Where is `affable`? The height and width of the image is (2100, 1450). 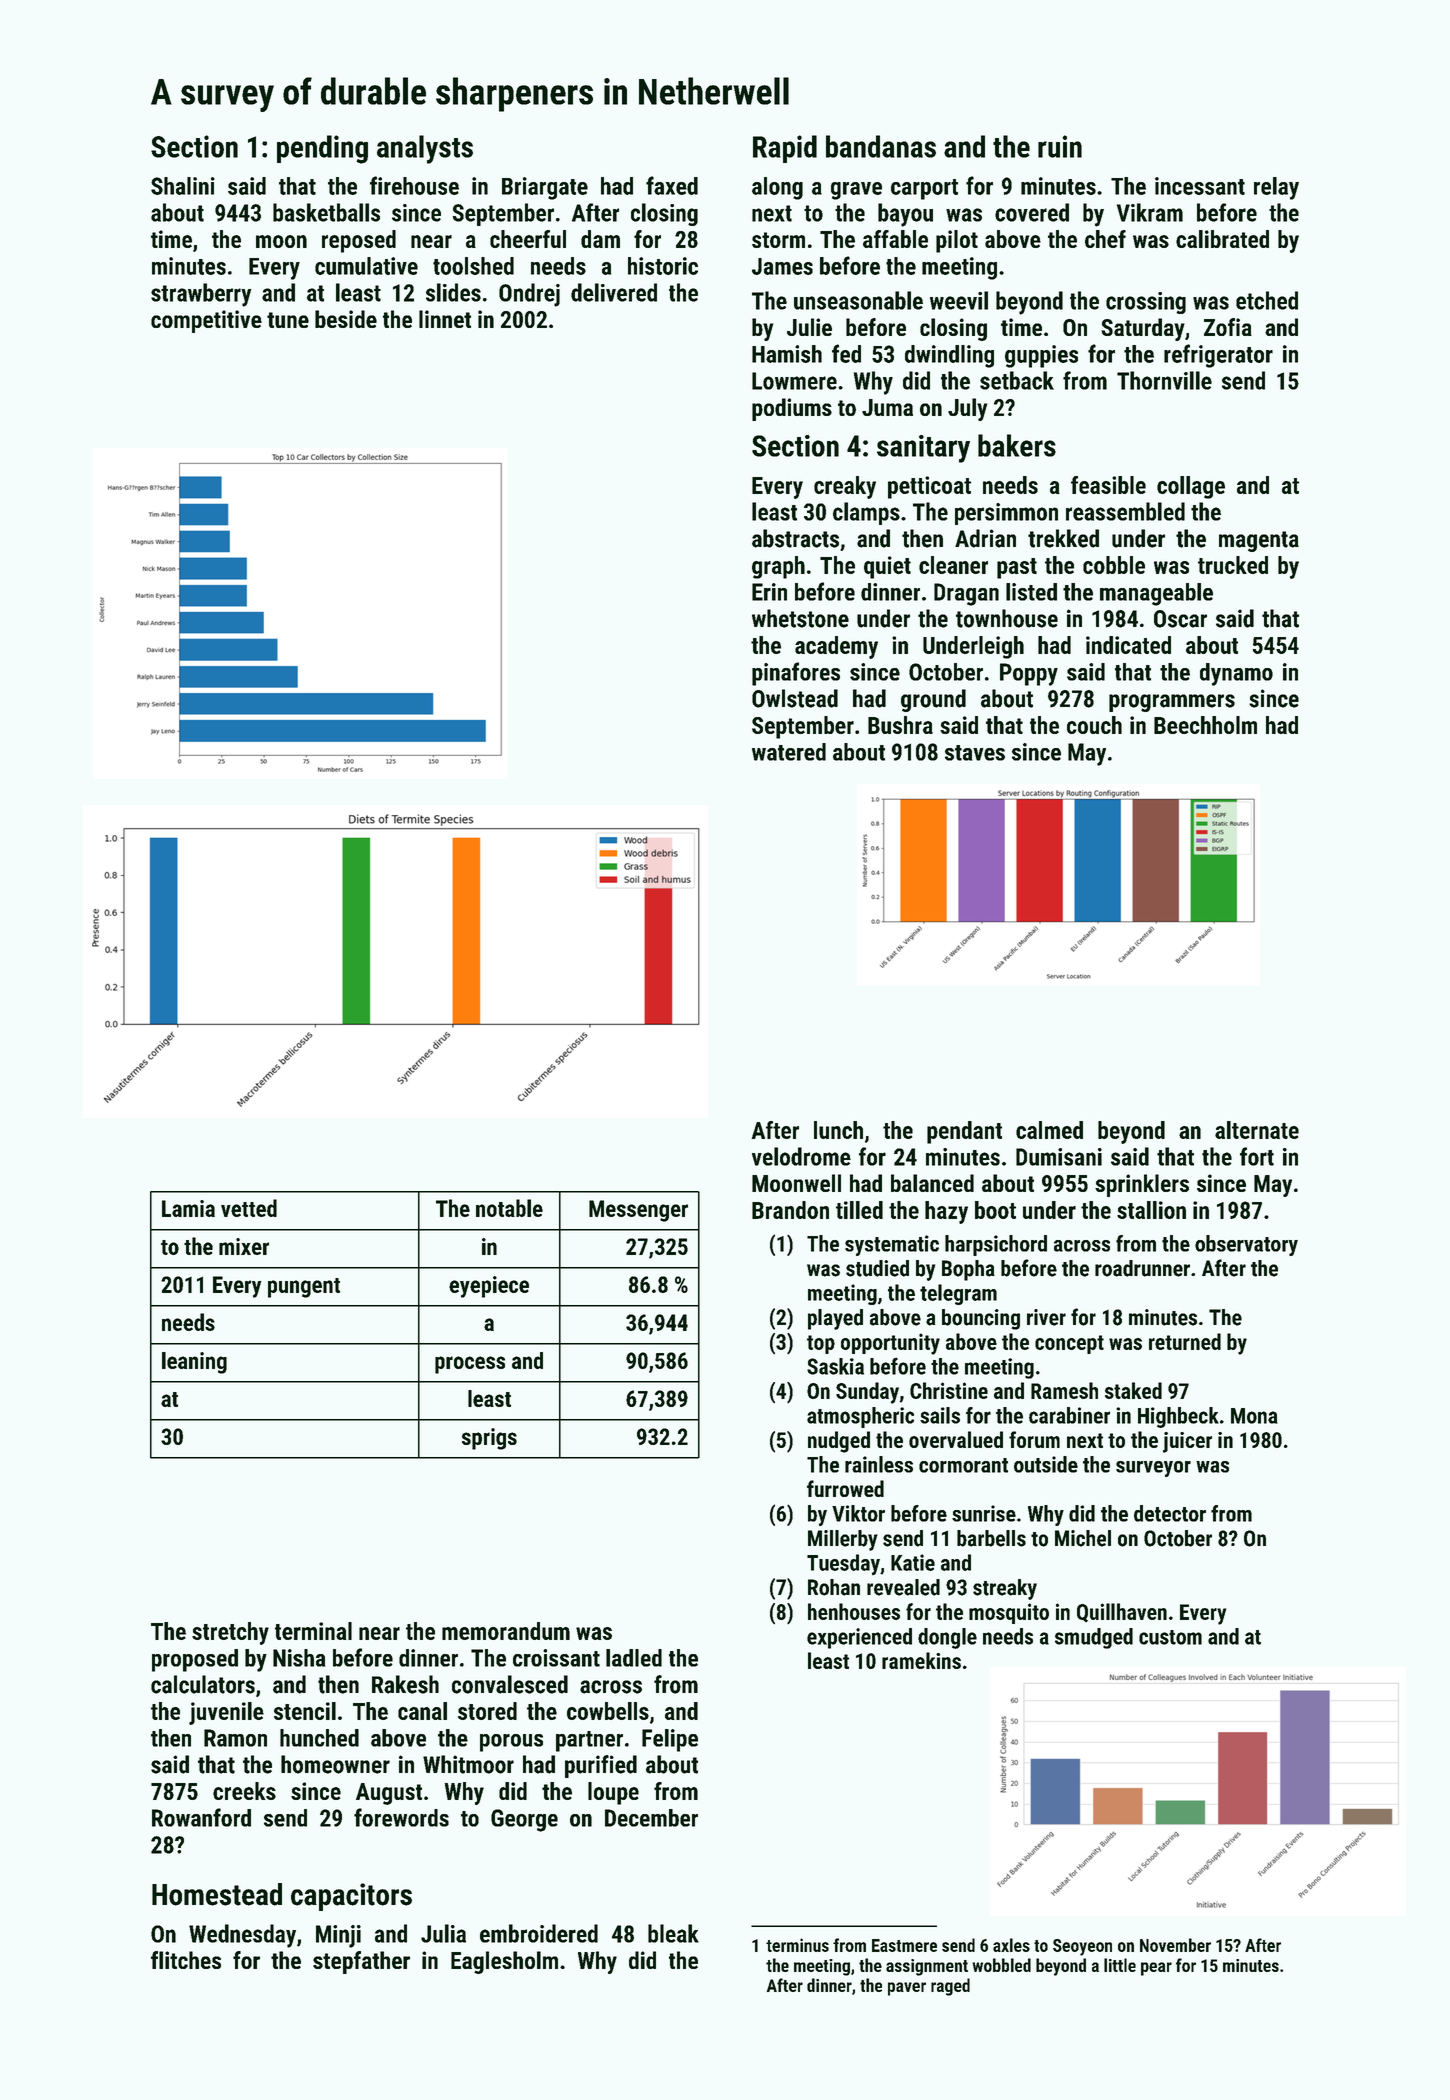 affable is located at coordinates (895, 239).
